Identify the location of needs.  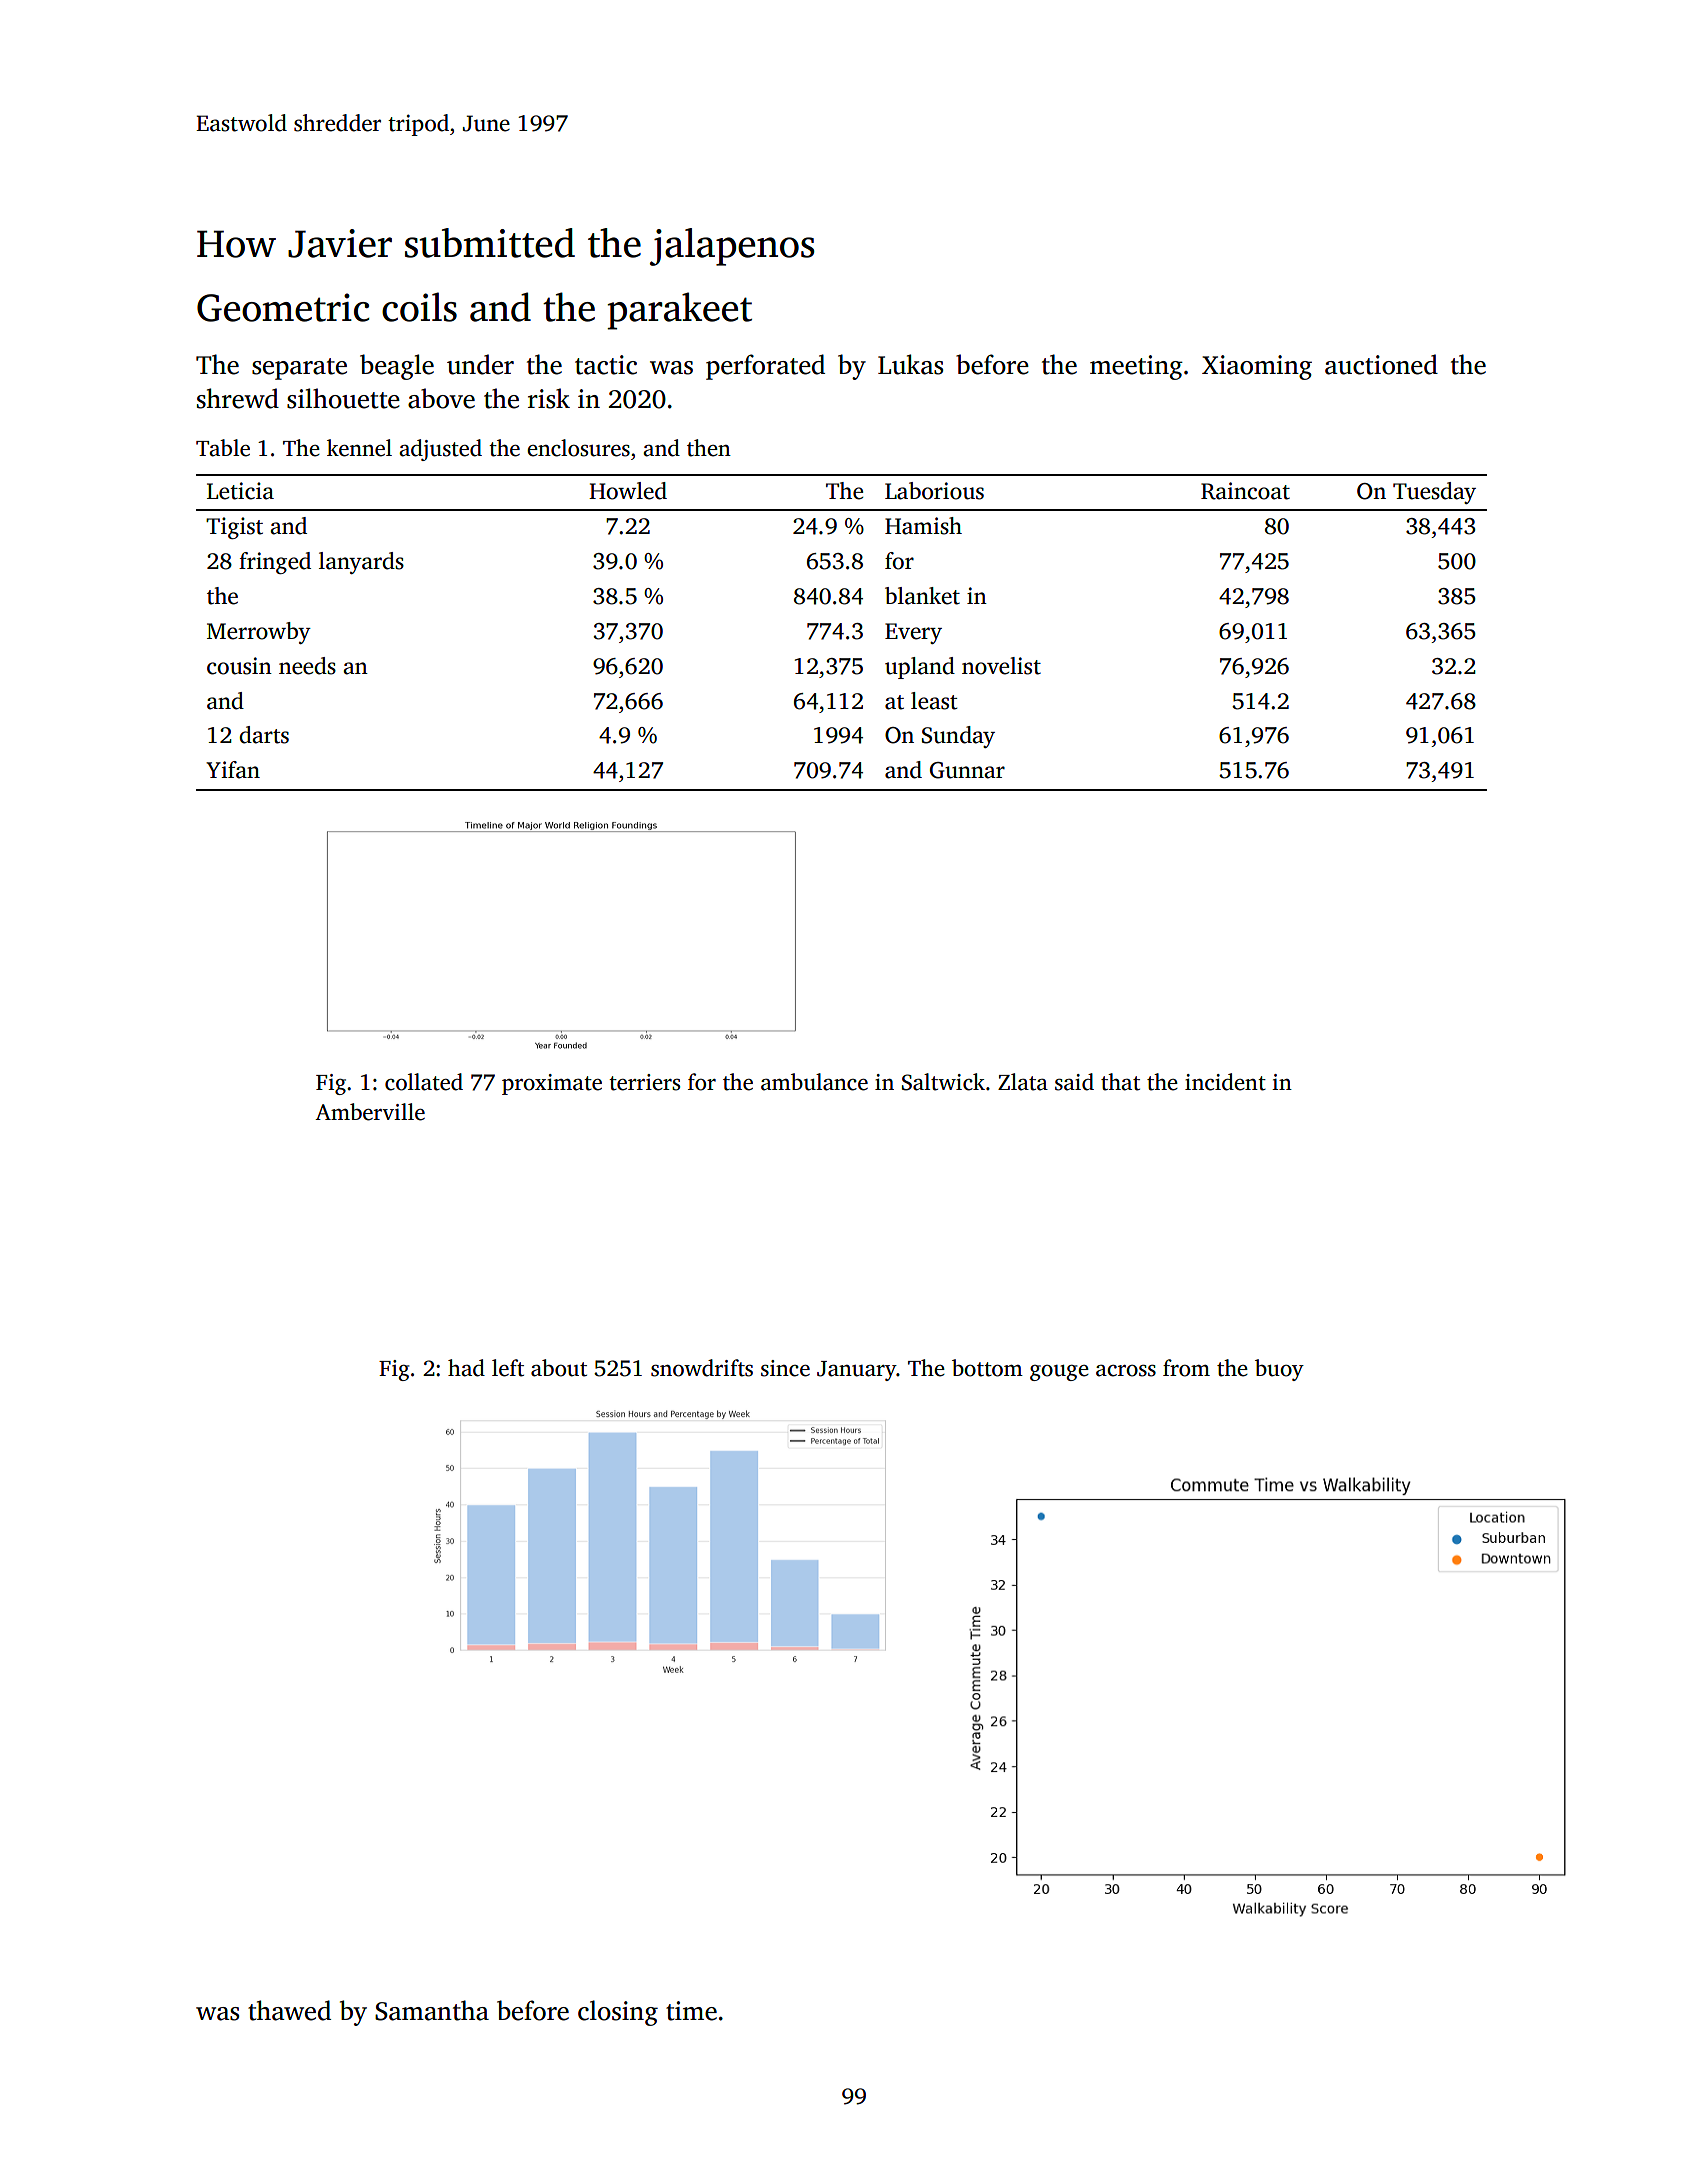
(307, 666).
